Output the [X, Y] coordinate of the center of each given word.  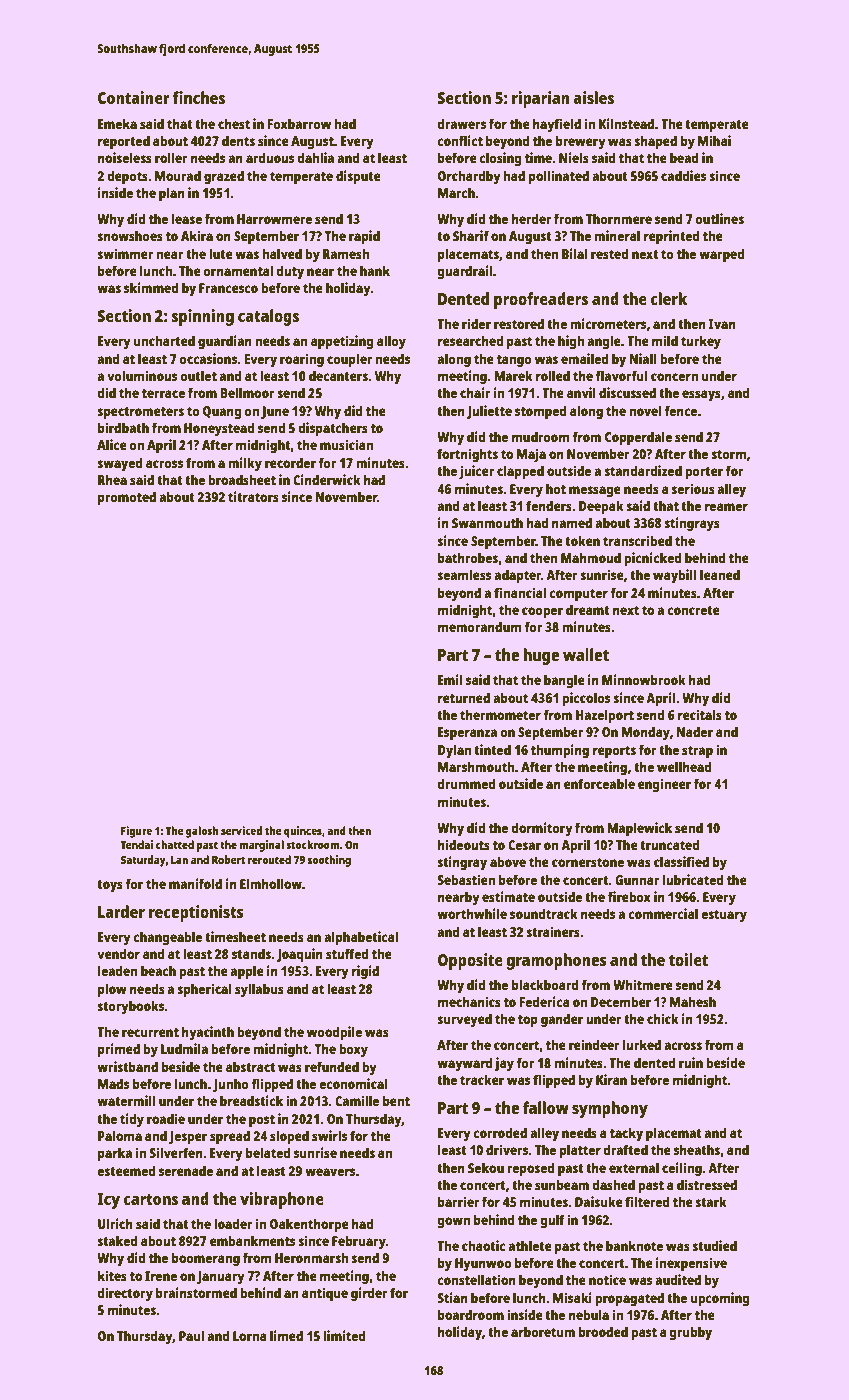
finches [199, 97]
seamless [464, 574]
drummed [466, 783]
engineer [664, 785]
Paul [191, 1335]
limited [344, 1335]
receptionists [196, 913]
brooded [603, 1331]
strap [697, 752]
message [595, 491]
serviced [241, 830]
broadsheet [242, 479]
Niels [574, 157]
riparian [541, 99]
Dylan [454, 751]
